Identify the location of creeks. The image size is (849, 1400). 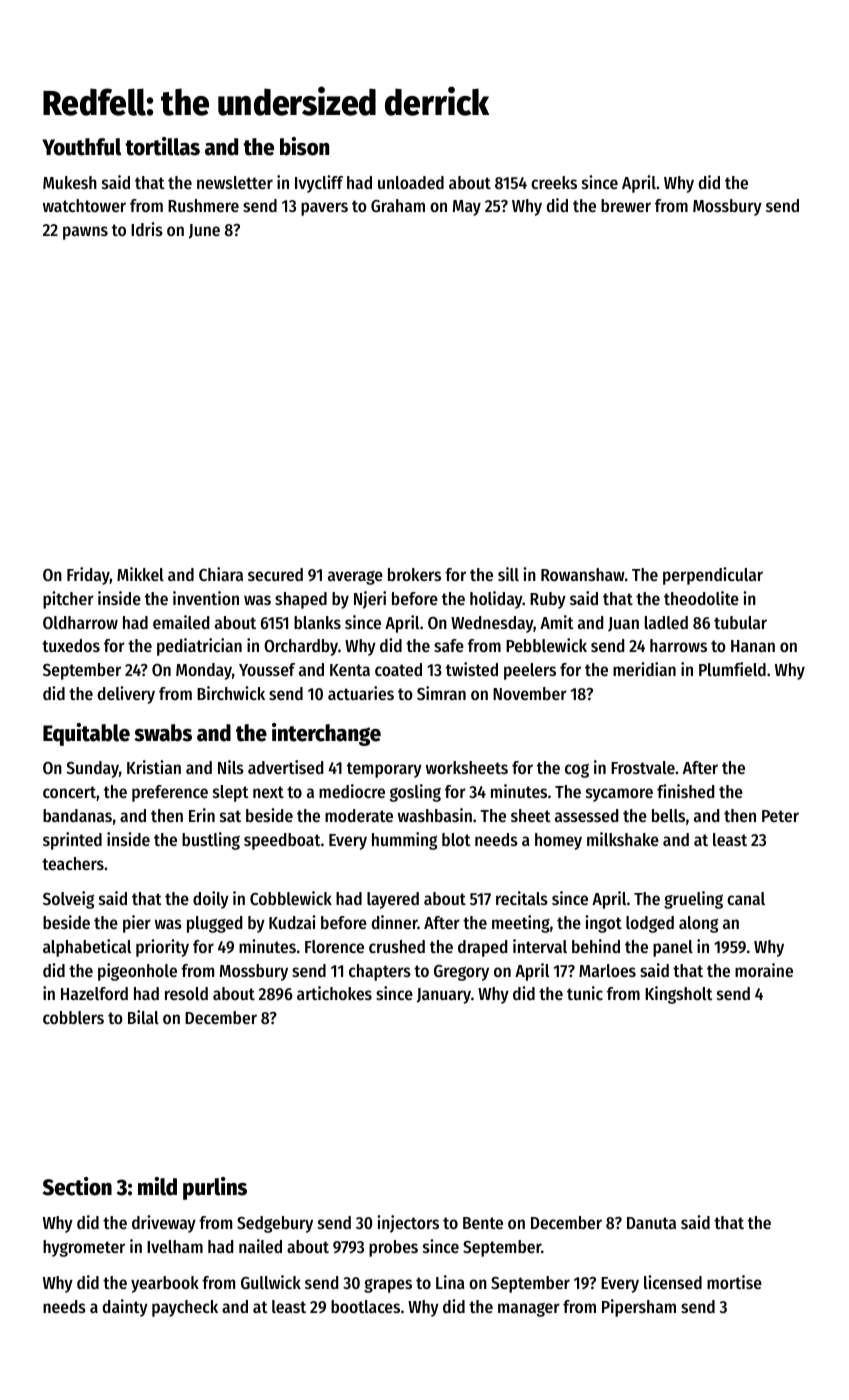
(554, 182).
